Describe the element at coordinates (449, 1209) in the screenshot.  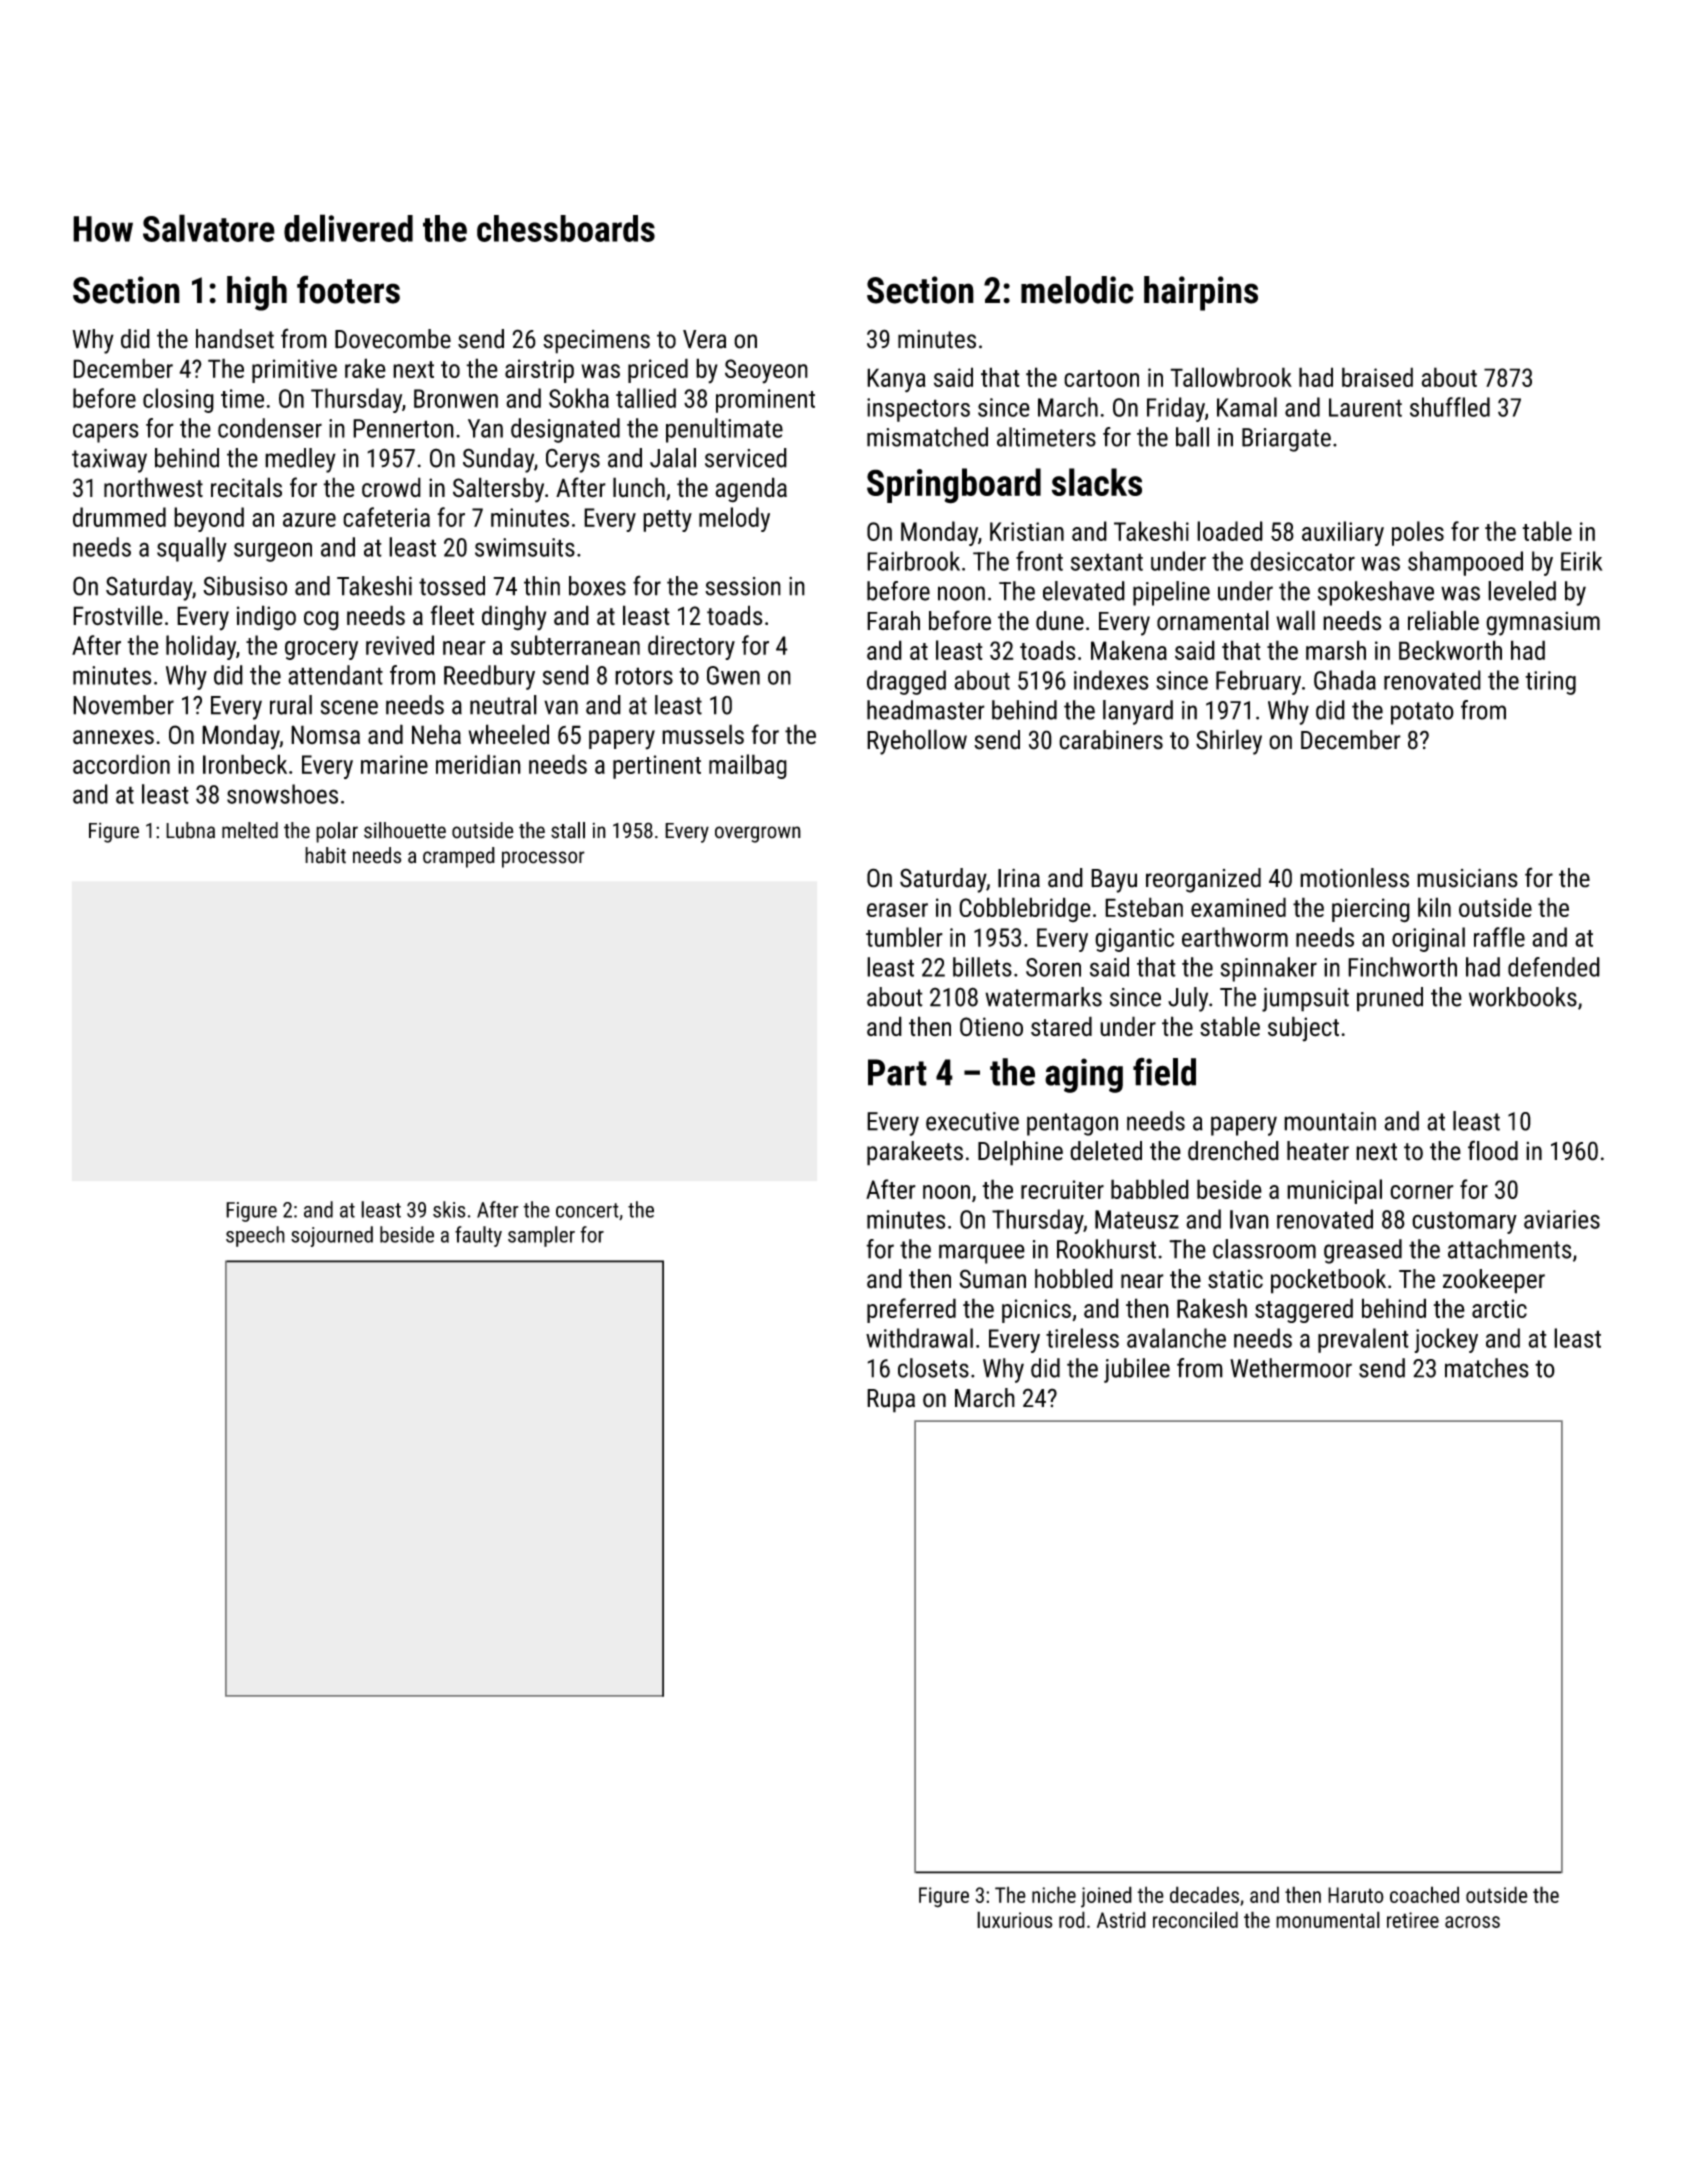
I see `skis` at that location.
